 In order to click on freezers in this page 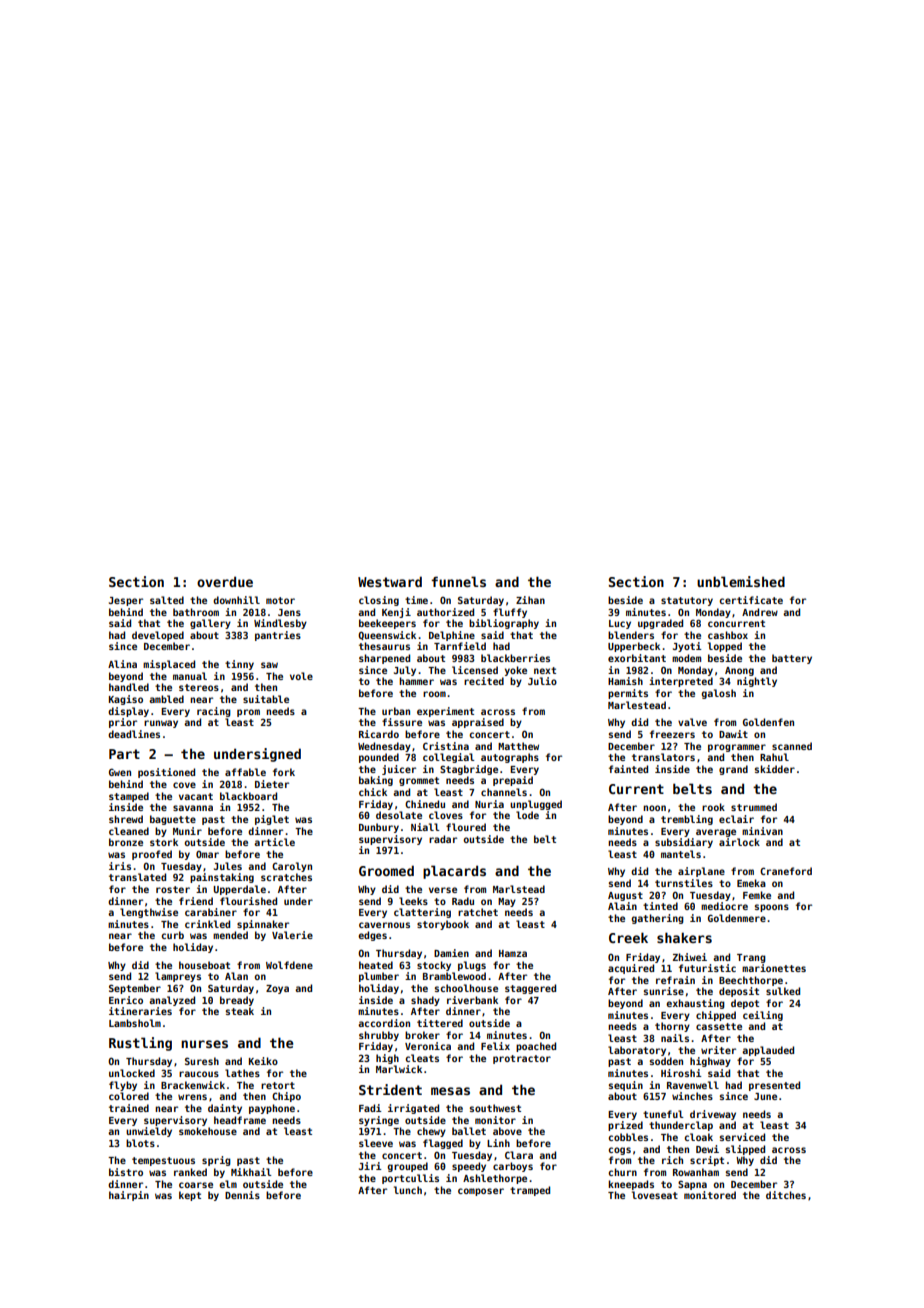, I will do `click(672, 734)`.
